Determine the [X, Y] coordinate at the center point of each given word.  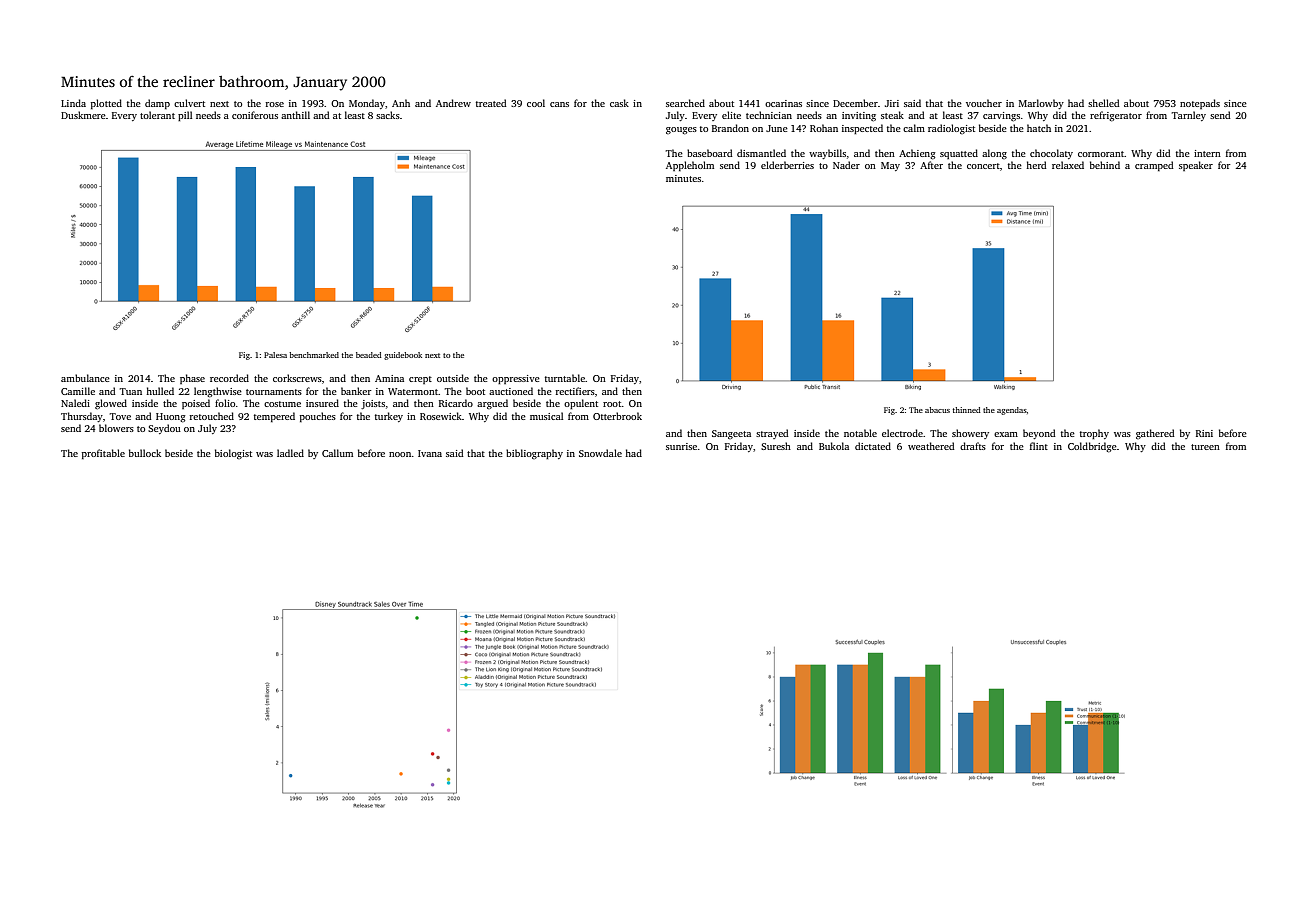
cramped [1154, 166]
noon [400, 454]
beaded [369, 355]
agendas [1012, 411]
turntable [565, 378]
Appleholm [690, 166]
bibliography [534, 454]
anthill [295, 115]
